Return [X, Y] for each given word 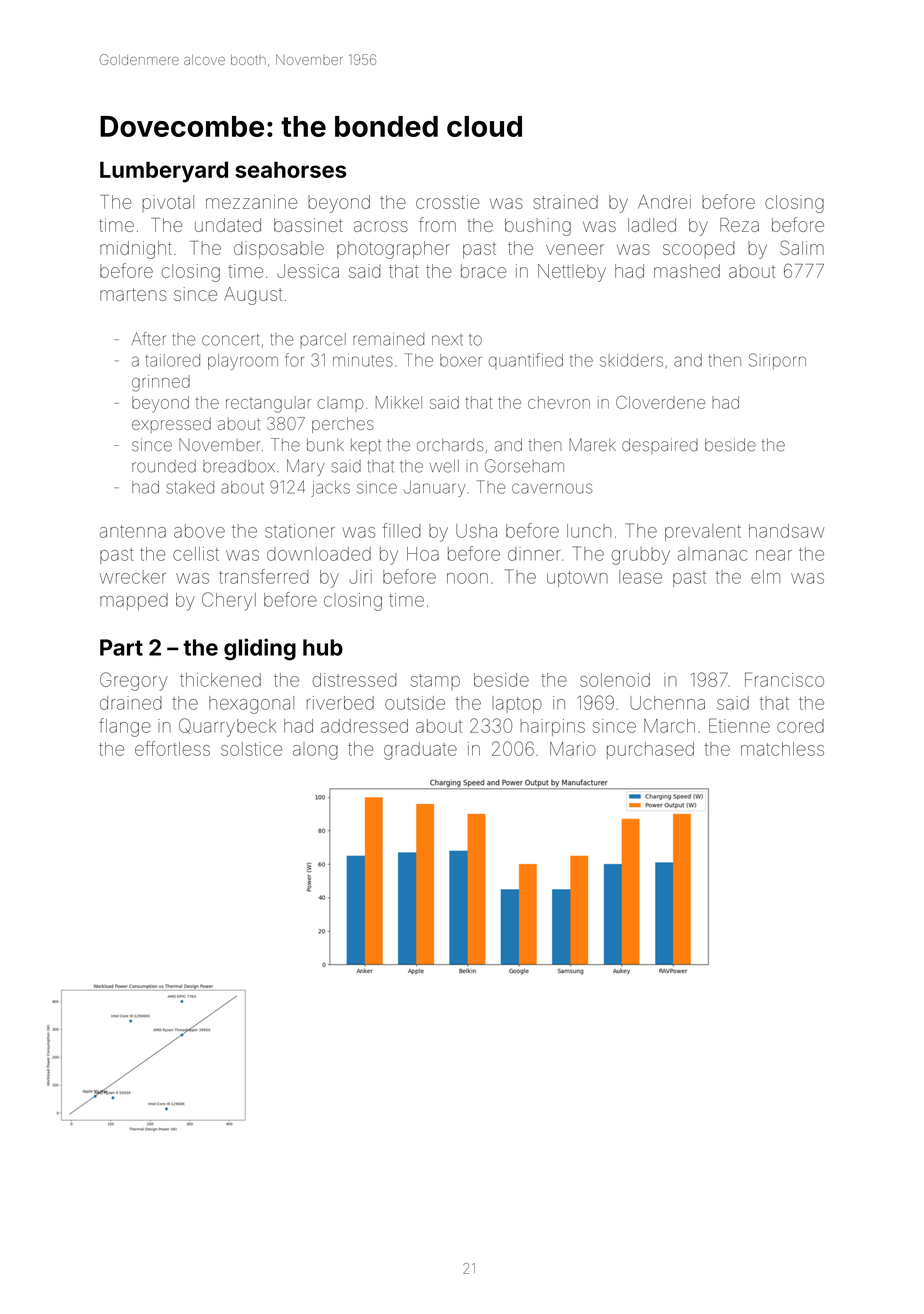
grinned [161, 383]
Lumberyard [164, 172]
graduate [420, 751]
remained [388, 339]
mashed [687, 271]
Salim [802, 247]
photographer [393, 250]
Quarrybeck [227, 727]
